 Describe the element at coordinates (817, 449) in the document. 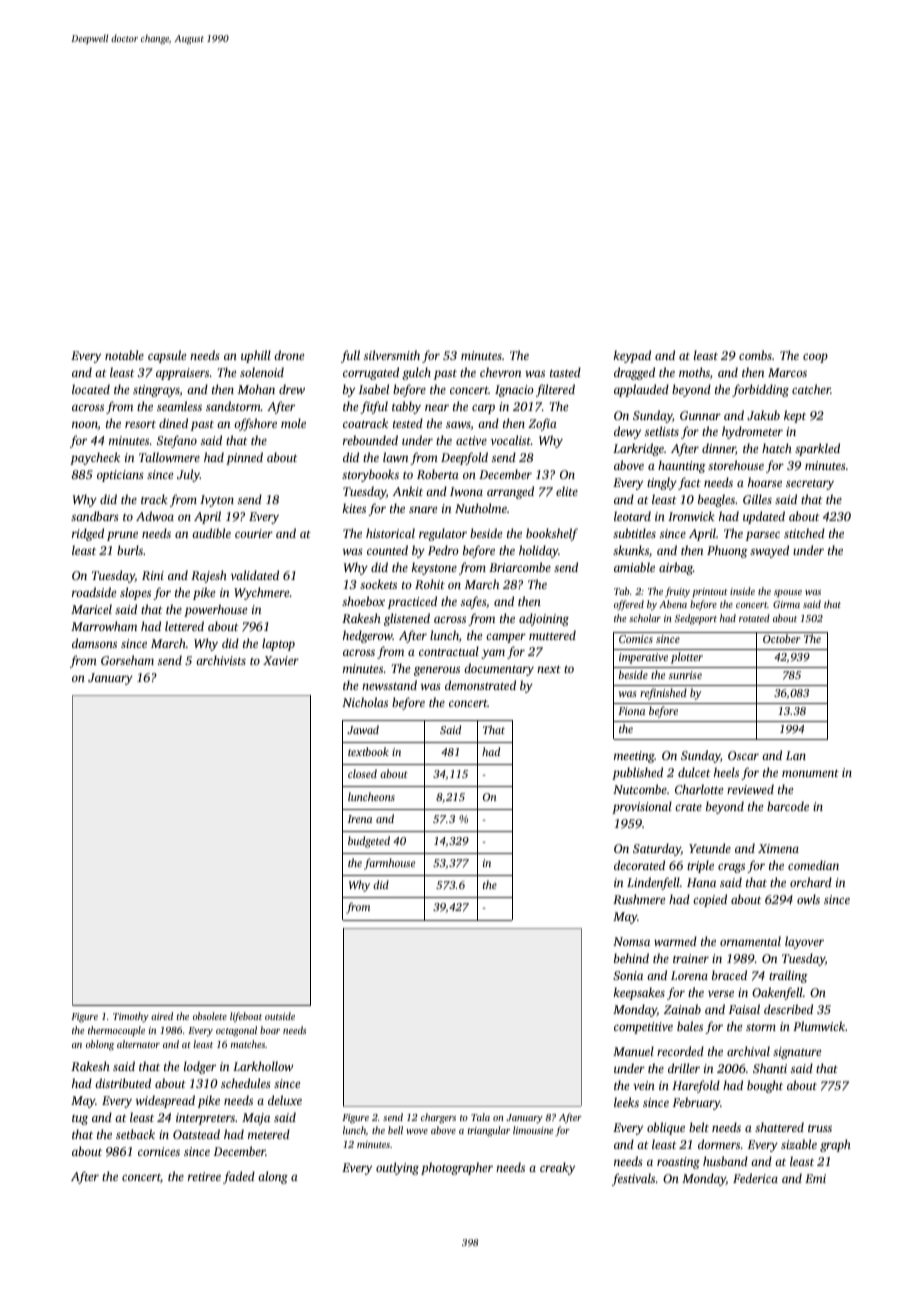

I see `sparkled` at that location.
